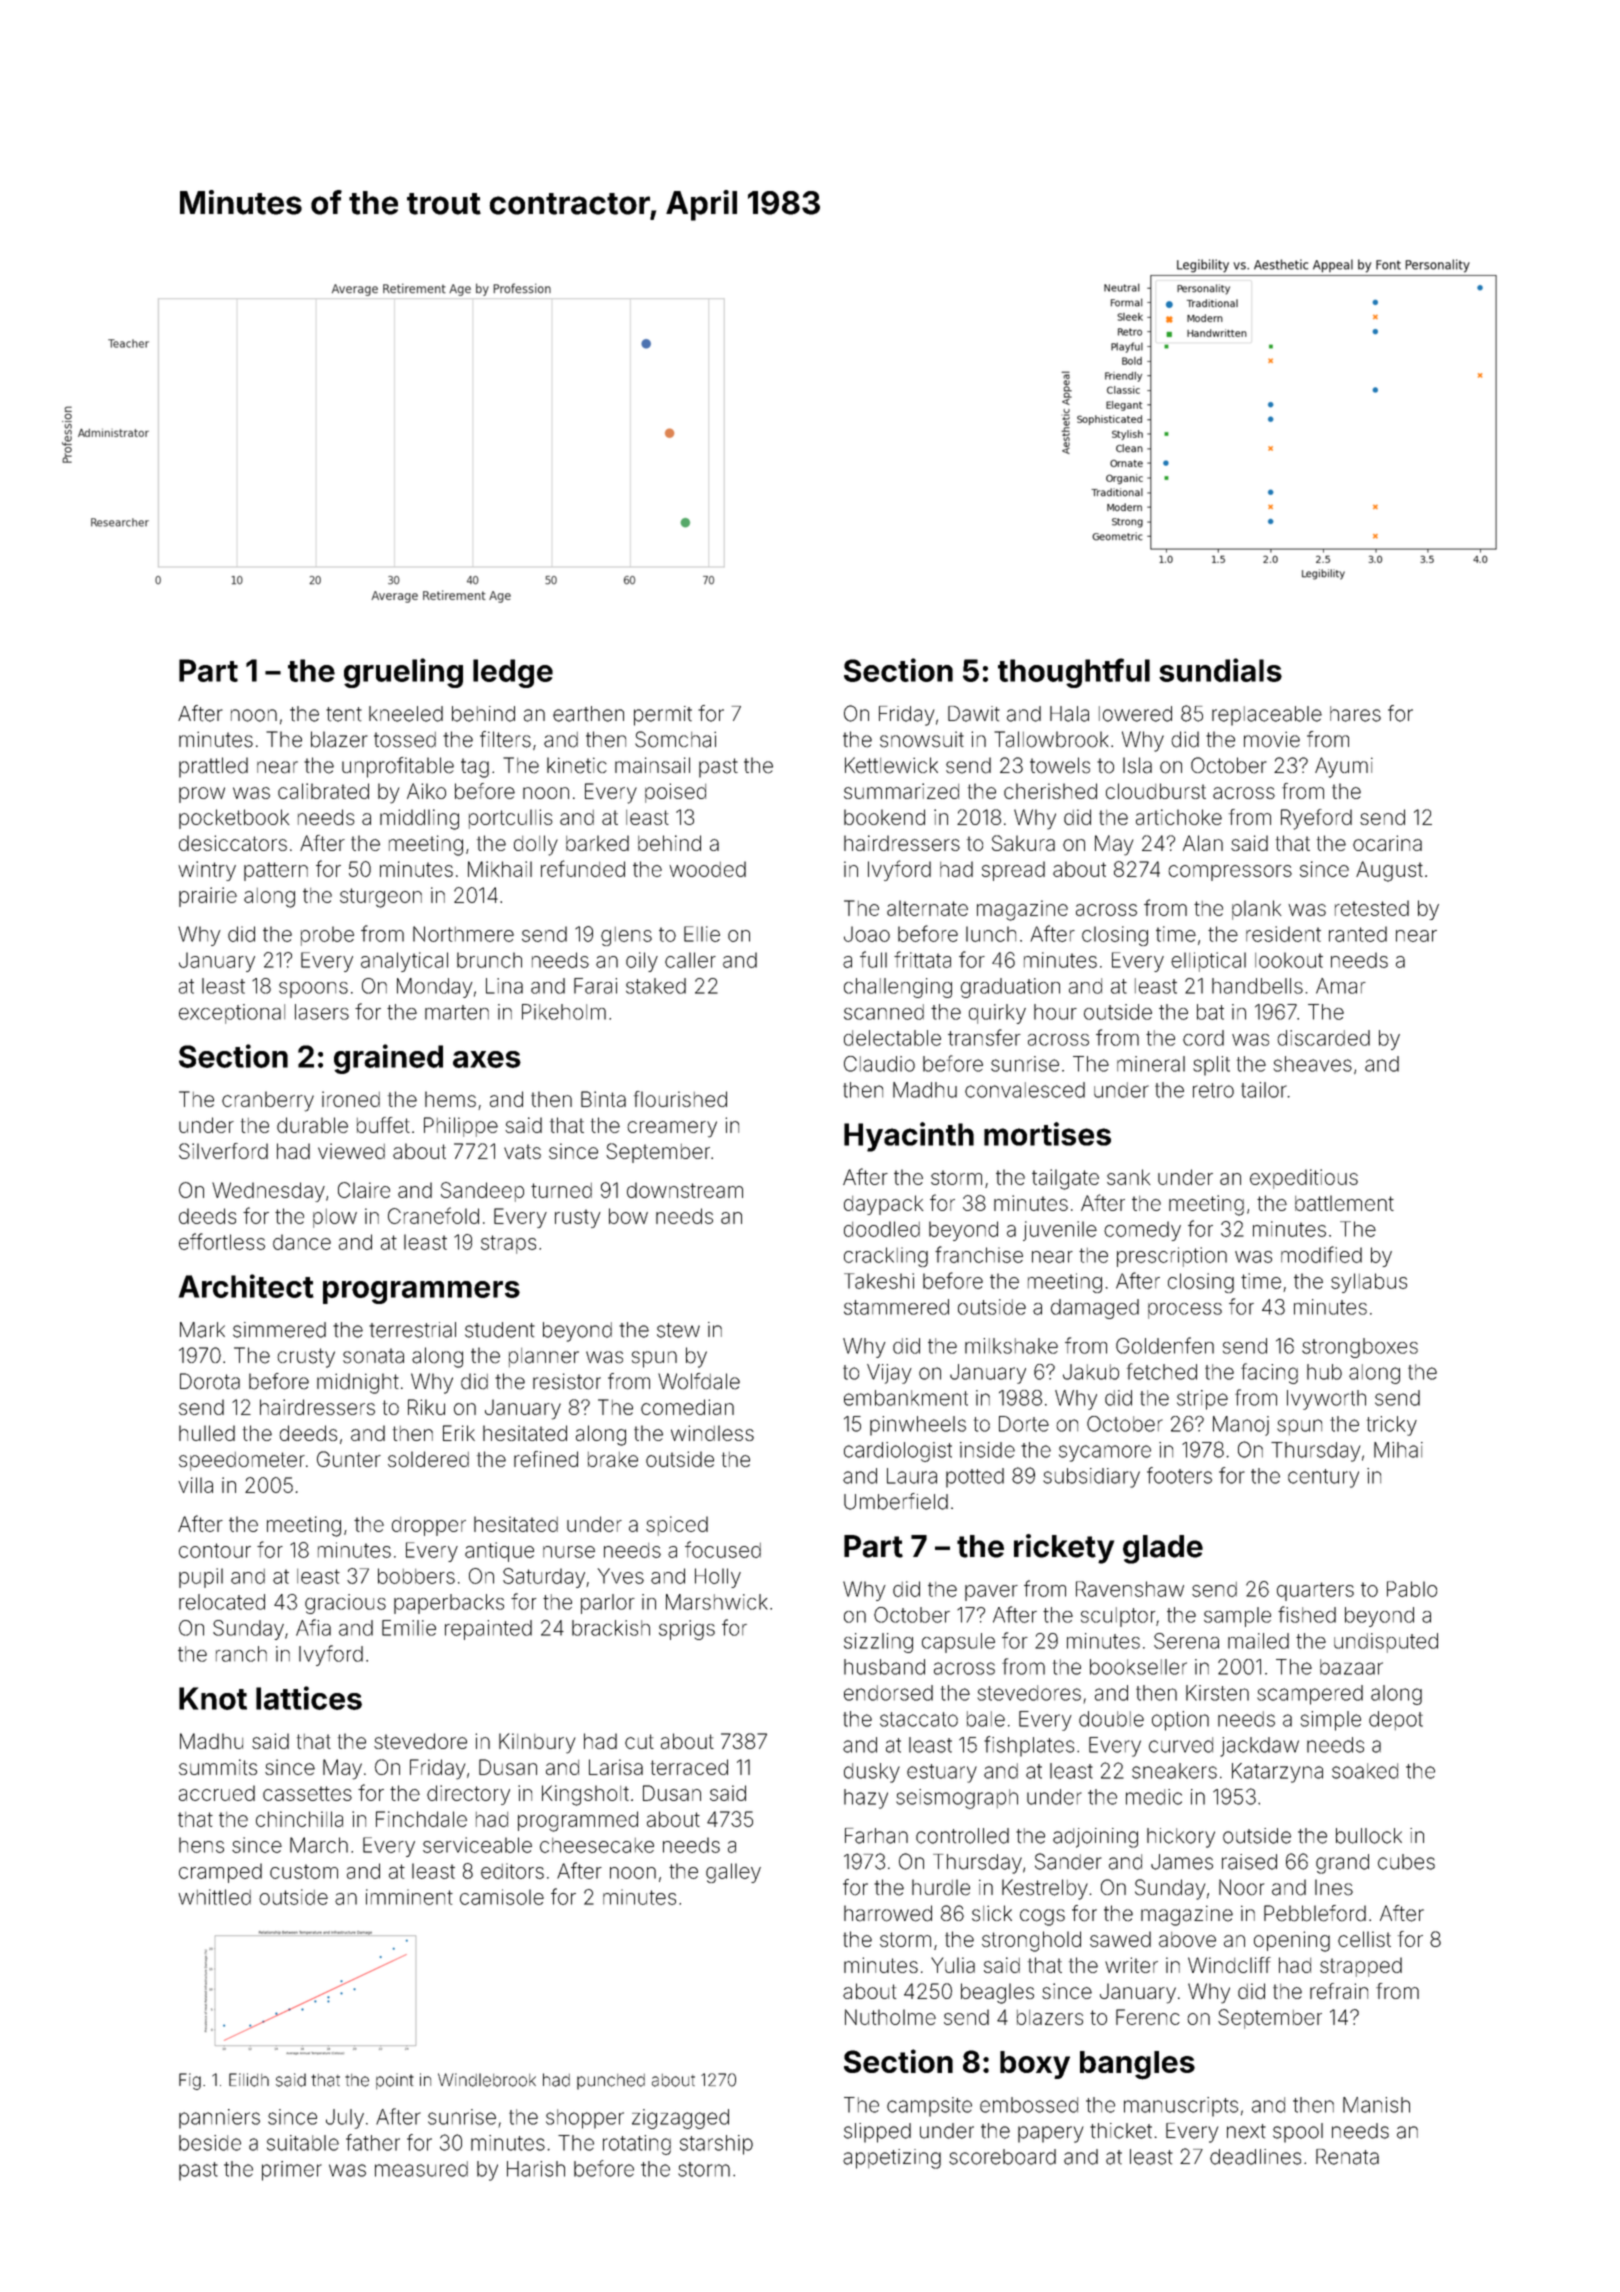 The height and width of the screenshot is (2292, 1620). Describe the element at coordinates (1344, 767) in the screenshot. I see `Ayumi` at that location.
